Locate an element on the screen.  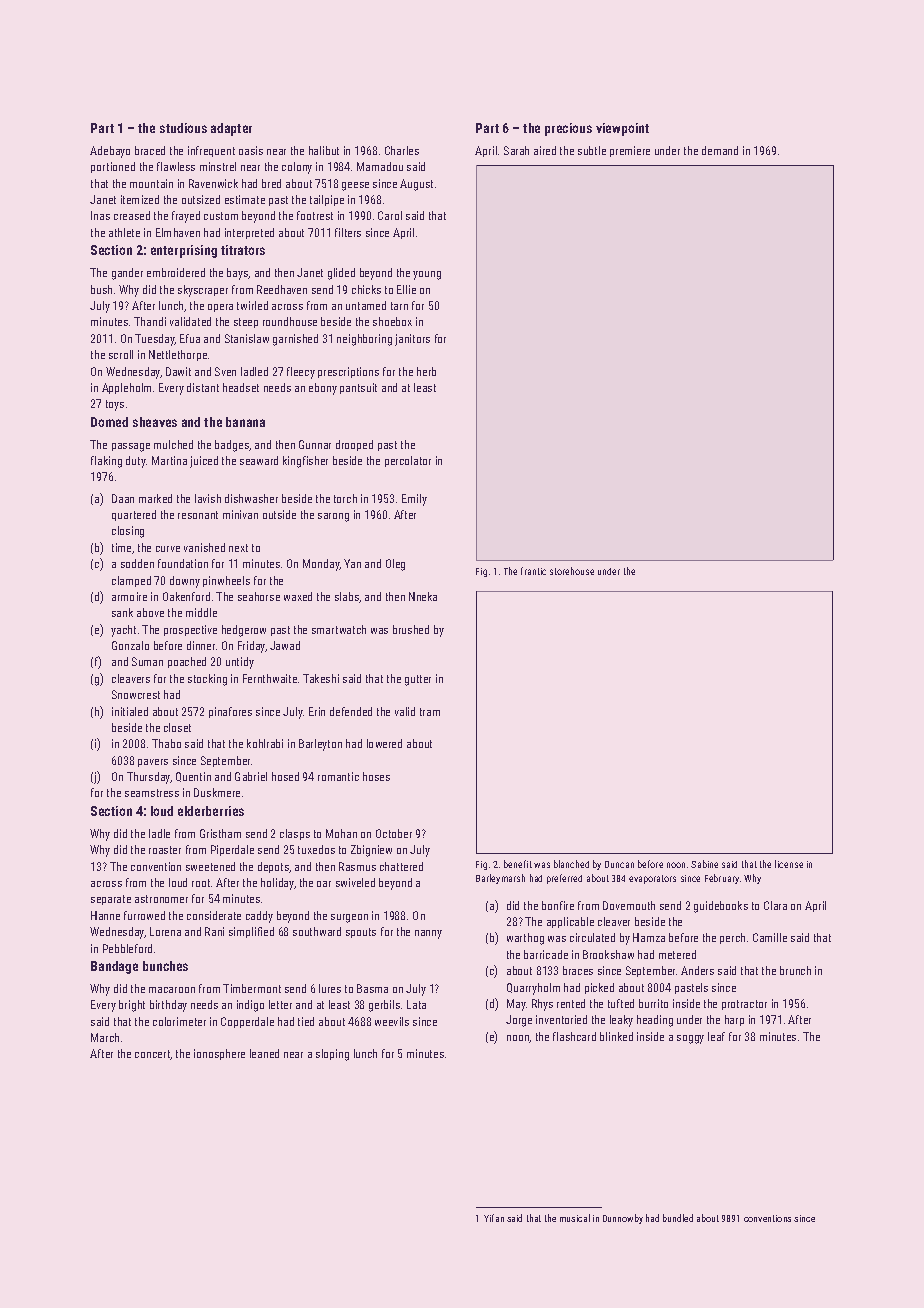
bundled is located at coordinates (678, 1218).
